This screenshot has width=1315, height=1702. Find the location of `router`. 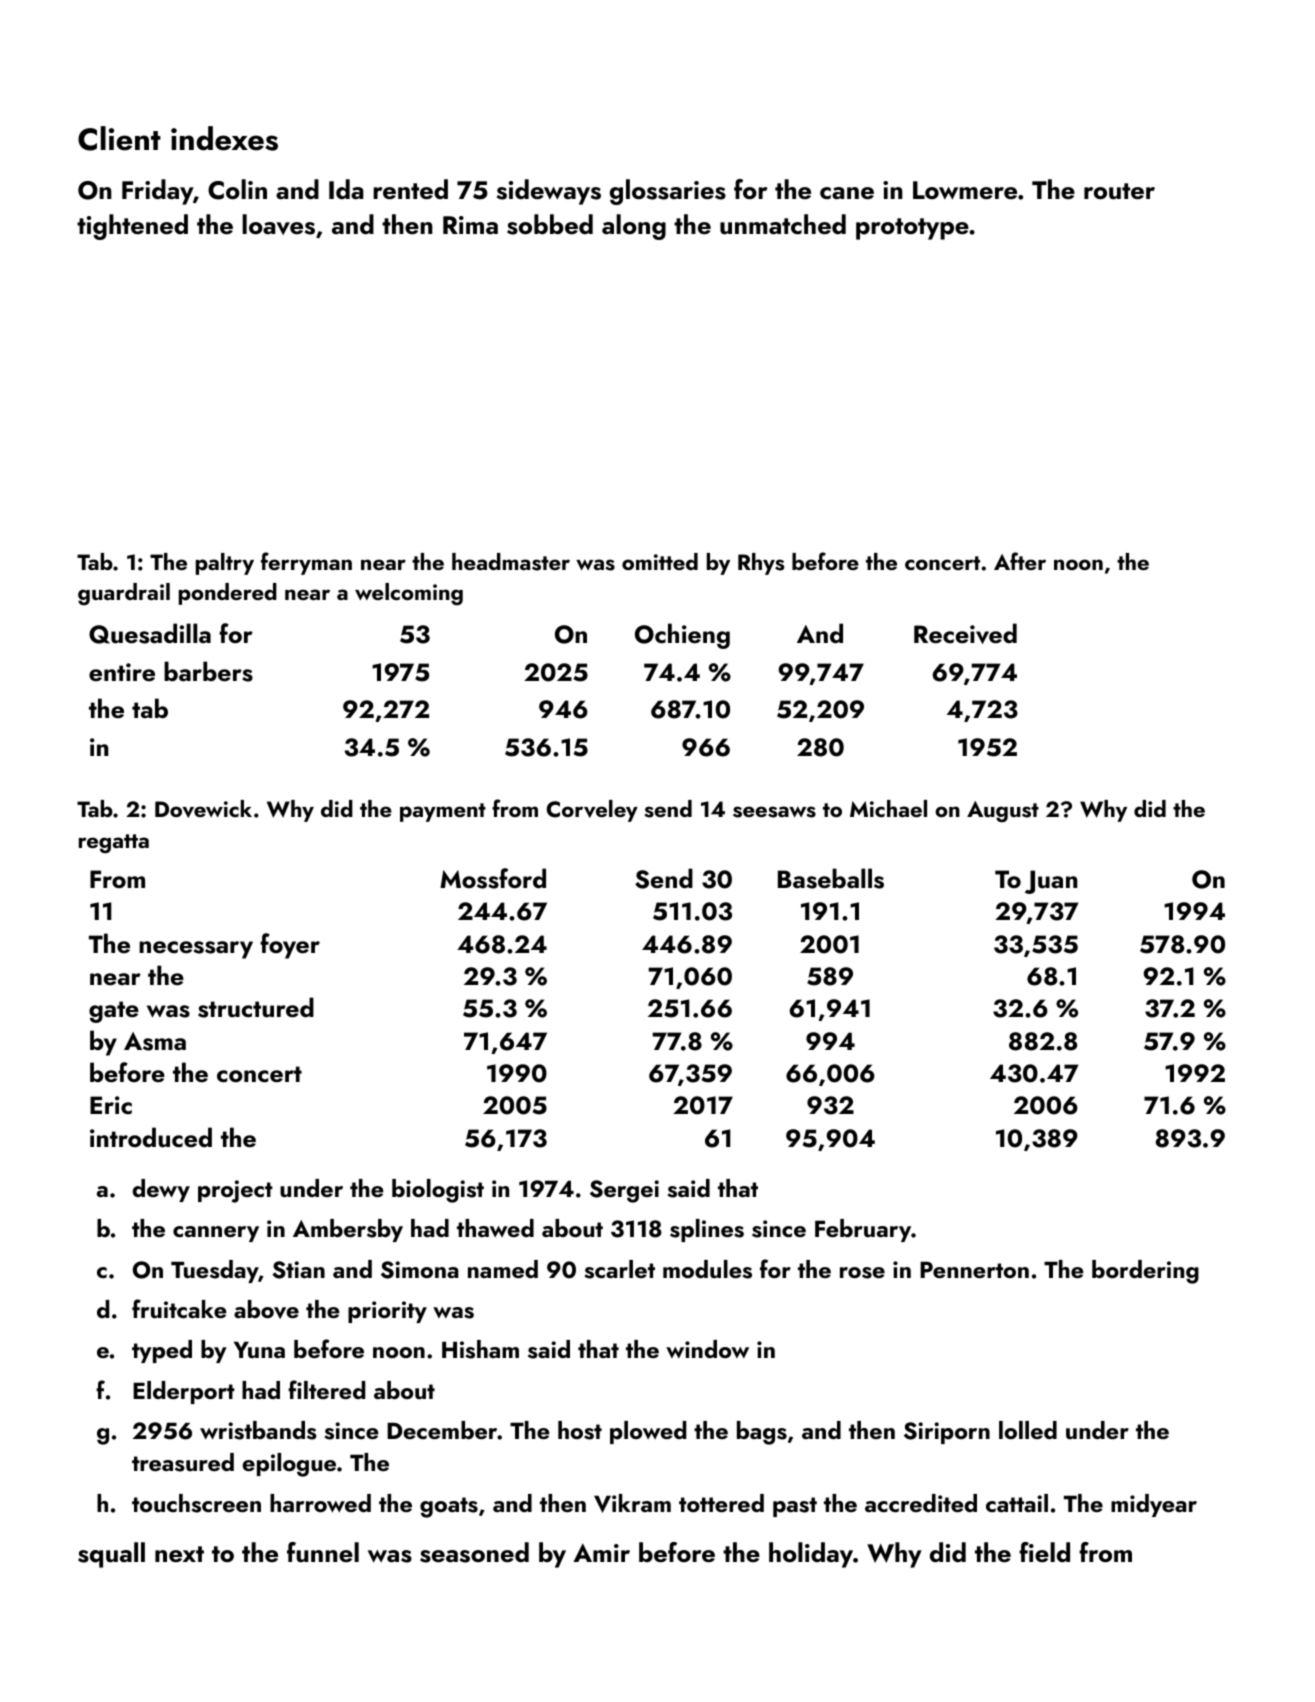

router is located at coordinates (1119, 191).
